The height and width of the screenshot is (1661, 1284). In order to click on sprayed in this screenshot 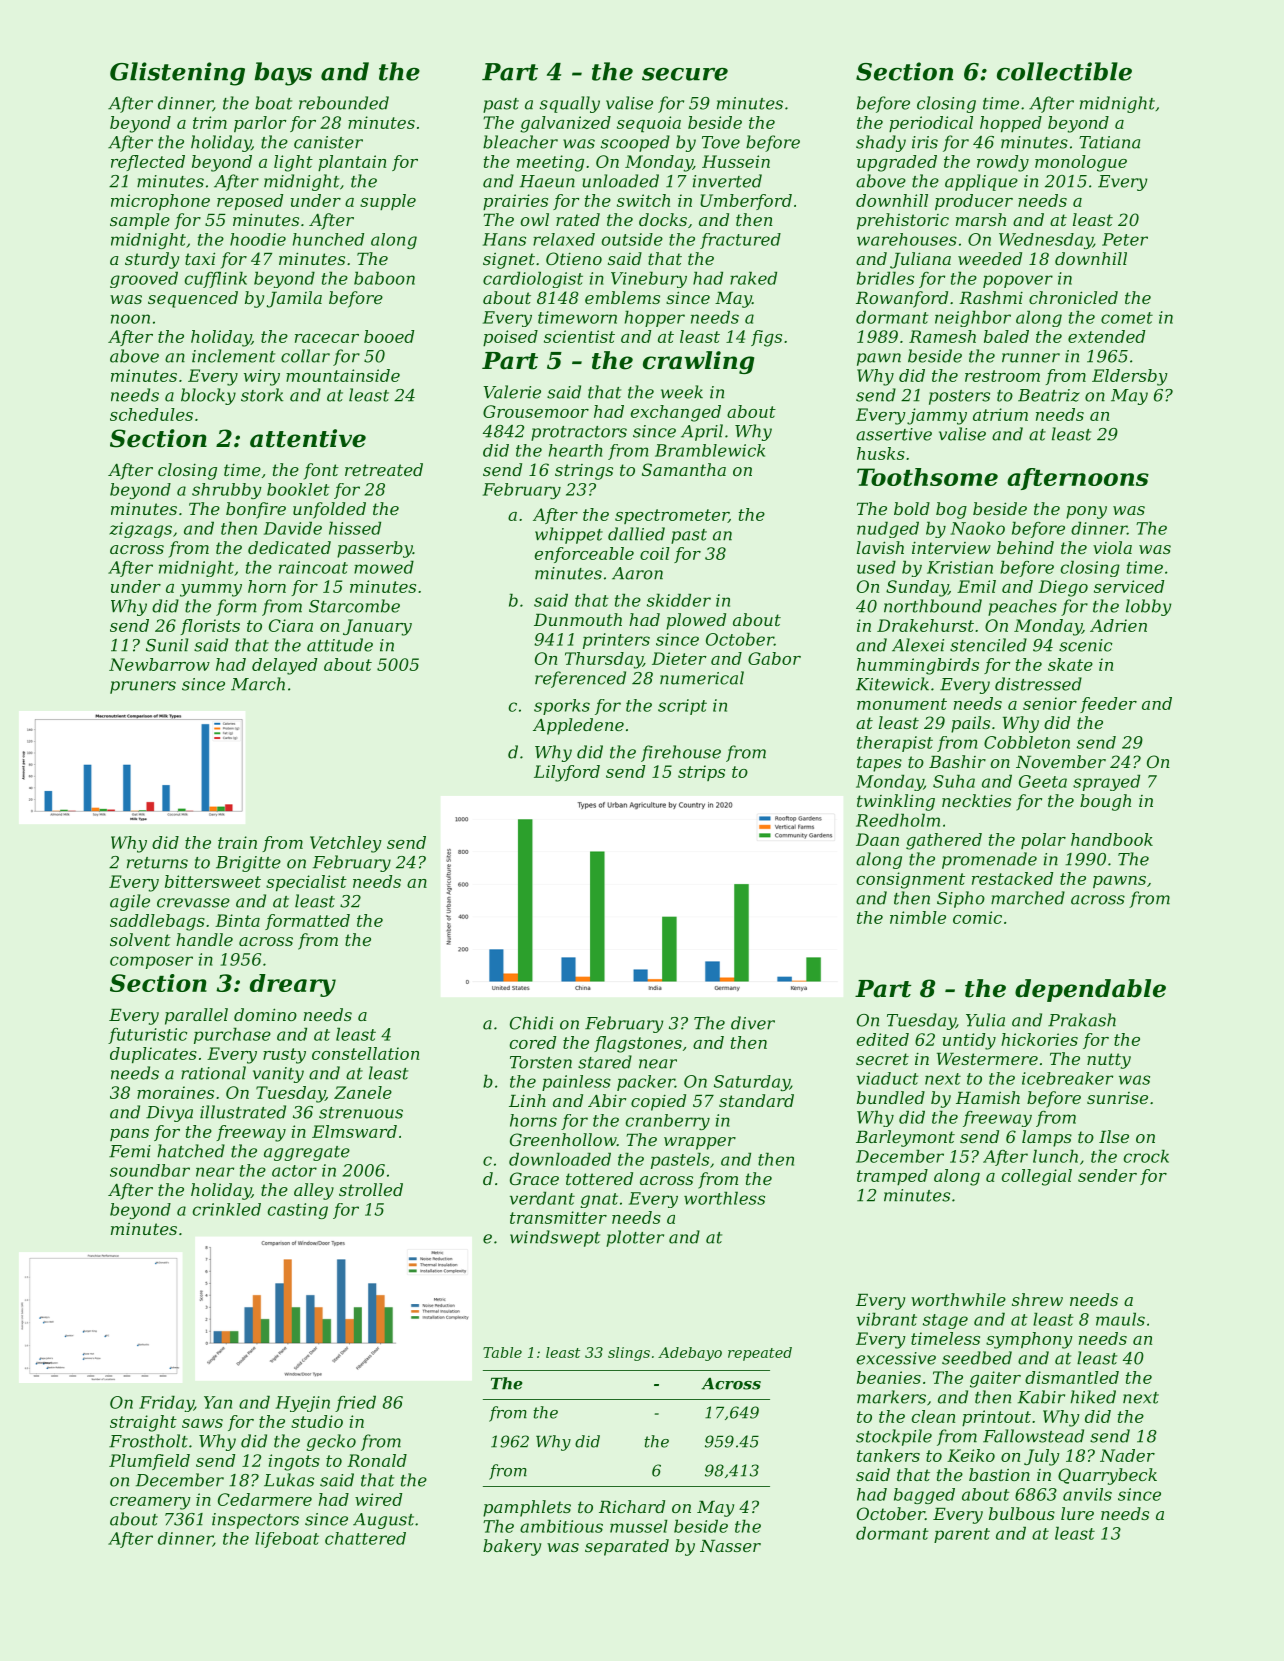, I will do `click(1106, 783)`.
